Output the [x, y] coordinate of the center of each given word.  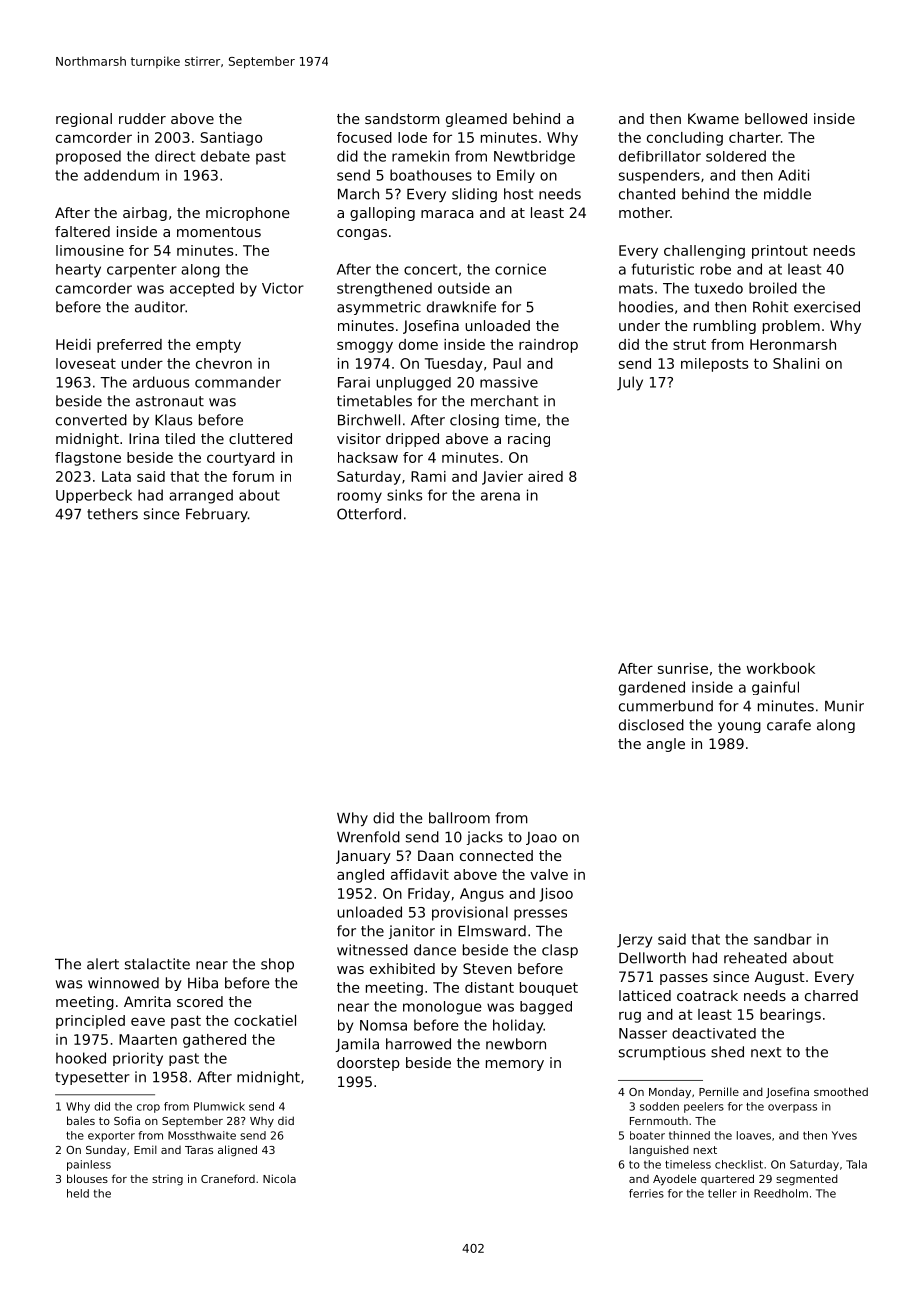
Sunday [106, 1151]
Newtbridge [534, 157]
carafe [789, 725]
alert [103, 964]
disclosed [651, 725]
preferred [129, 346]
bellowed [776, 118]
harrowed [418, 1044]
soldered [736, 156]
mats [636, 288]
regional [84, 120]
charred [831, 995]
